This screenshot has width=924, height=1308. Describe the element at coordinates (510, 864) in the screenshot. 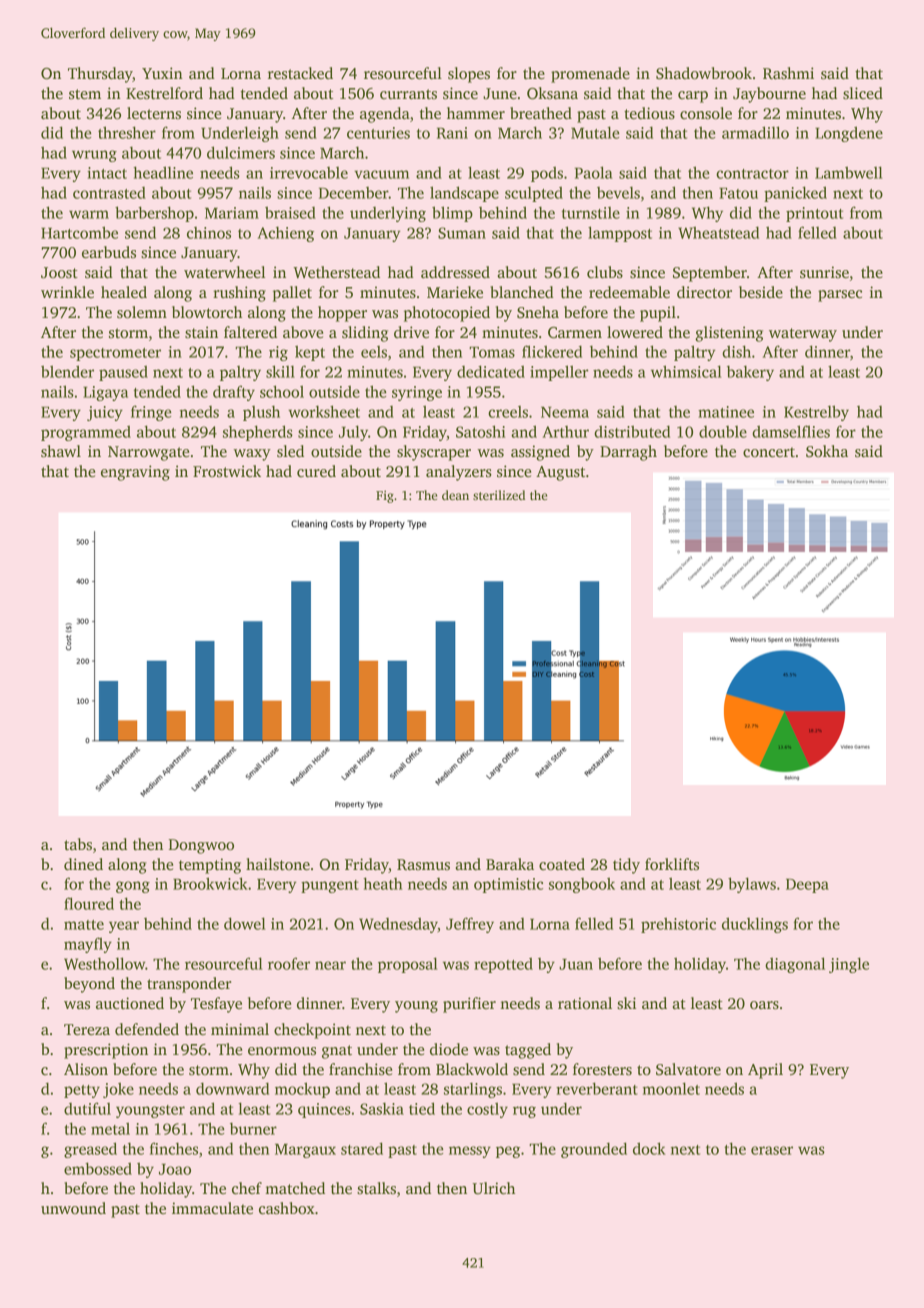

I see `Baraka` at that location.
